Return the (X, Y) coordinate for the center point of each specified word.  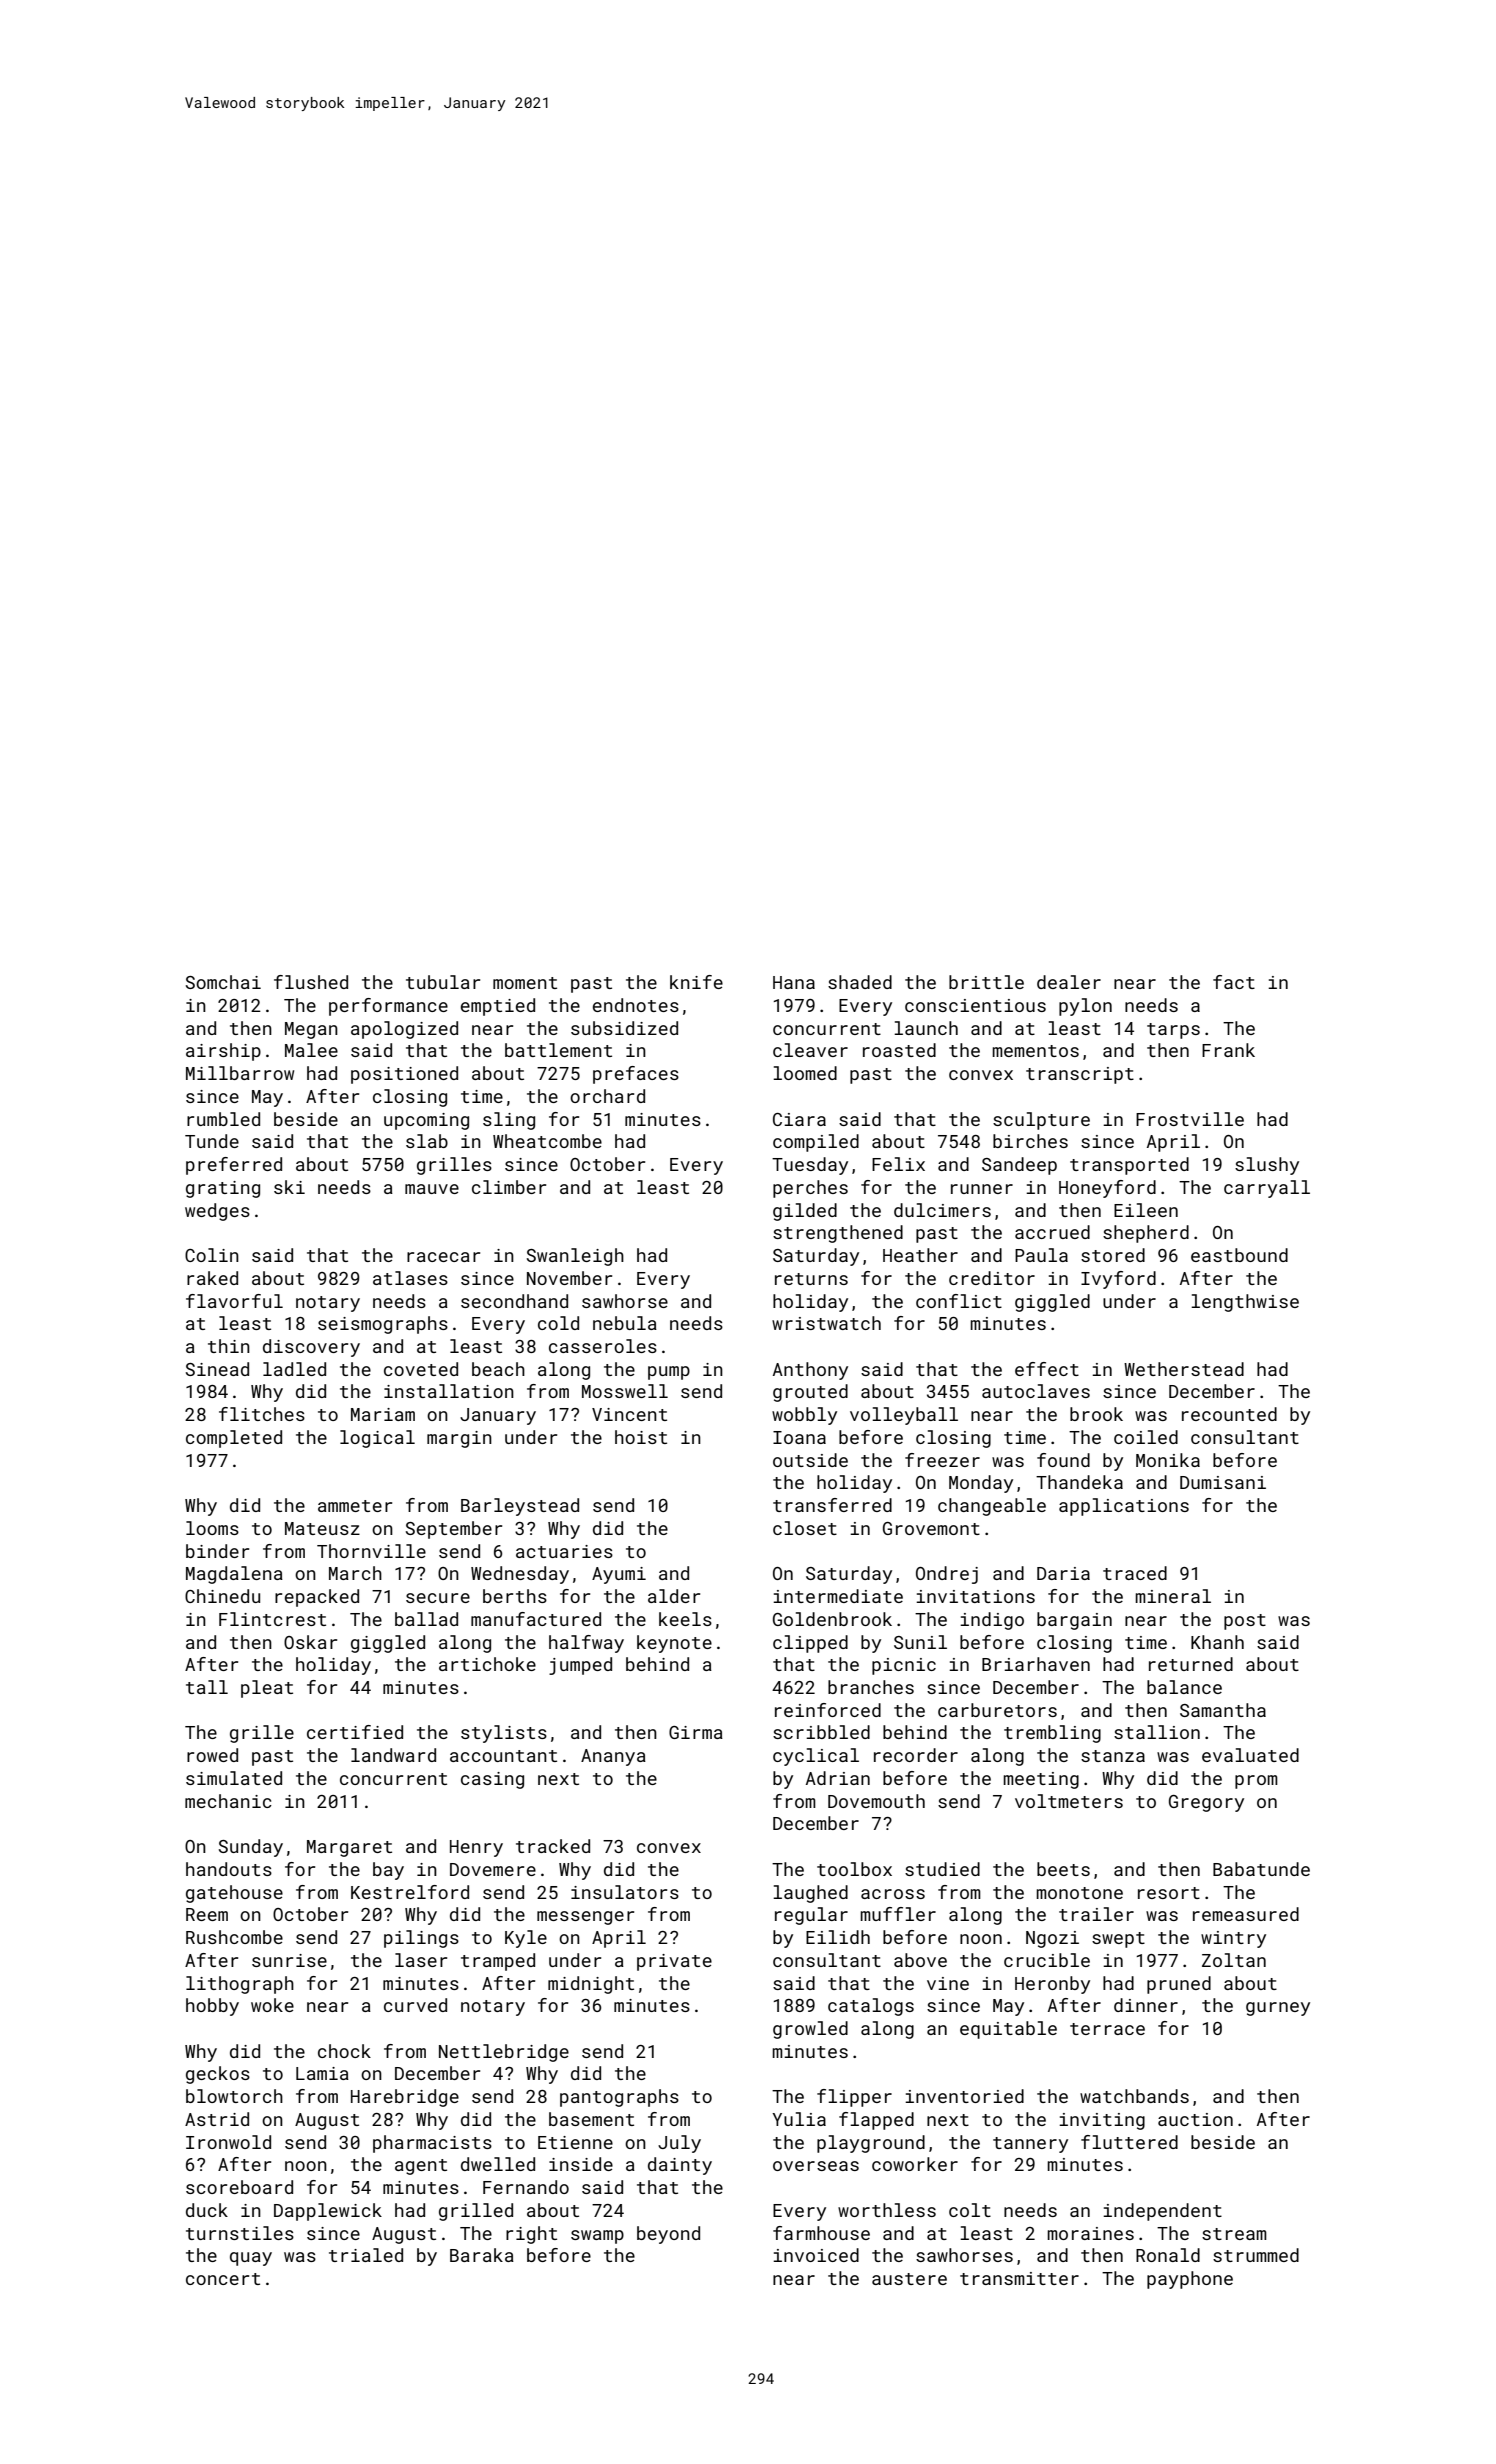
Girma (696, 1732)
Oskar (310, 1642)
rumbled (223, 1119)
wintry (1233, 1939)
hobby (212, 2007)
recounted (1229, 1414)
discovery (311, 1348)
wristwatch (826, 1323)
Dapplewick (328, 2212)
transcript (1080, 1075)
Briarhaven (1036, 1664)
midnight (591, 1985)
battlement (558, 1050)
